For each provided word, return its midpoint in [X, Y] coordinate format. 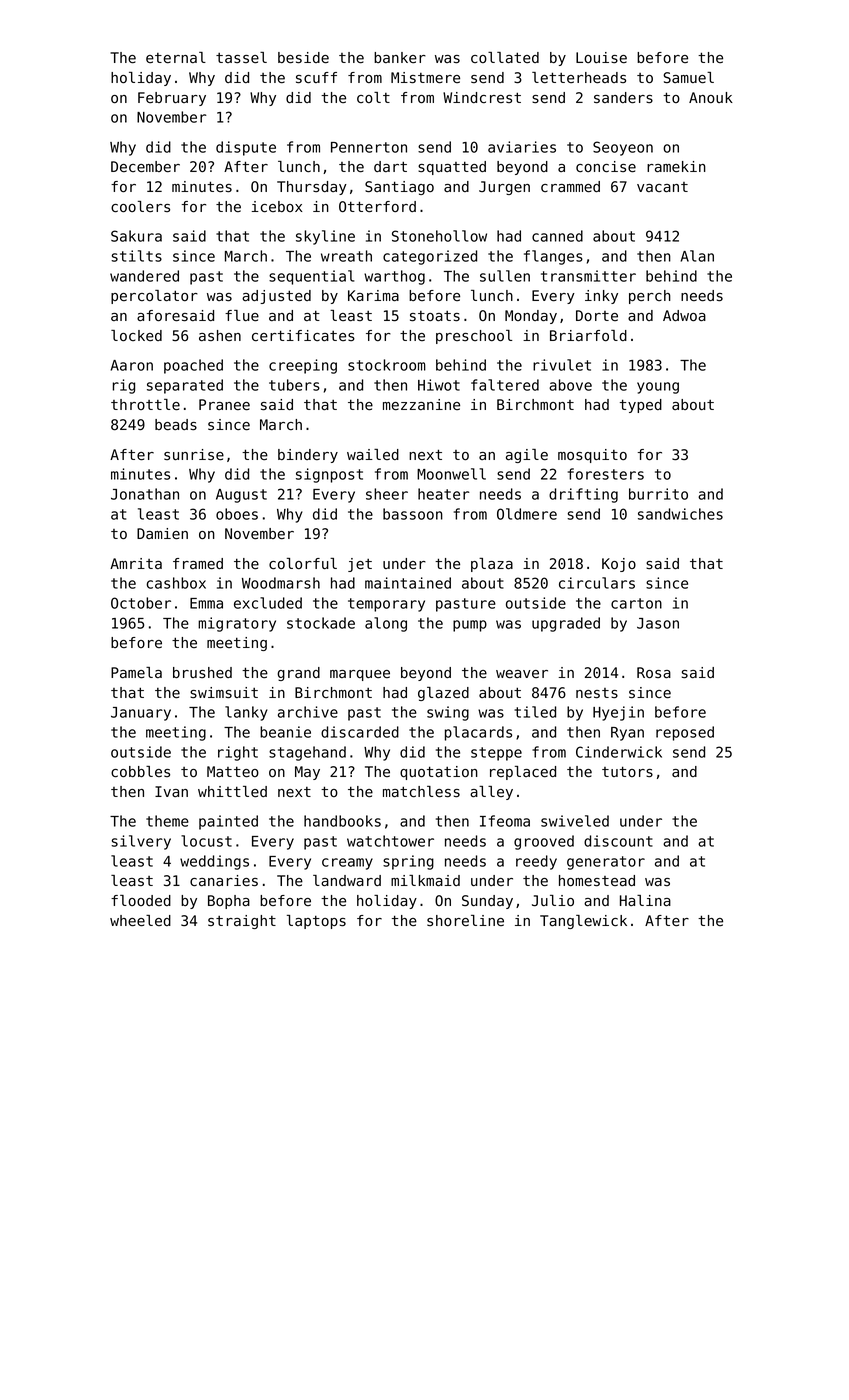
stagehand [307, 753]
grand [298, 674]
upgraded [566, 624]
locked [136, 336]
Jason [658, 623]
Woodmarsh [281, 583]
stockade [321, 623]
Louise [601, 58]
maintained [408, 583]
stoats [435, 316]
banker [400, 57]
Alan [697, 256]
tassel [241, 58]
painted [228, 822]
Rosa [654, 673]
